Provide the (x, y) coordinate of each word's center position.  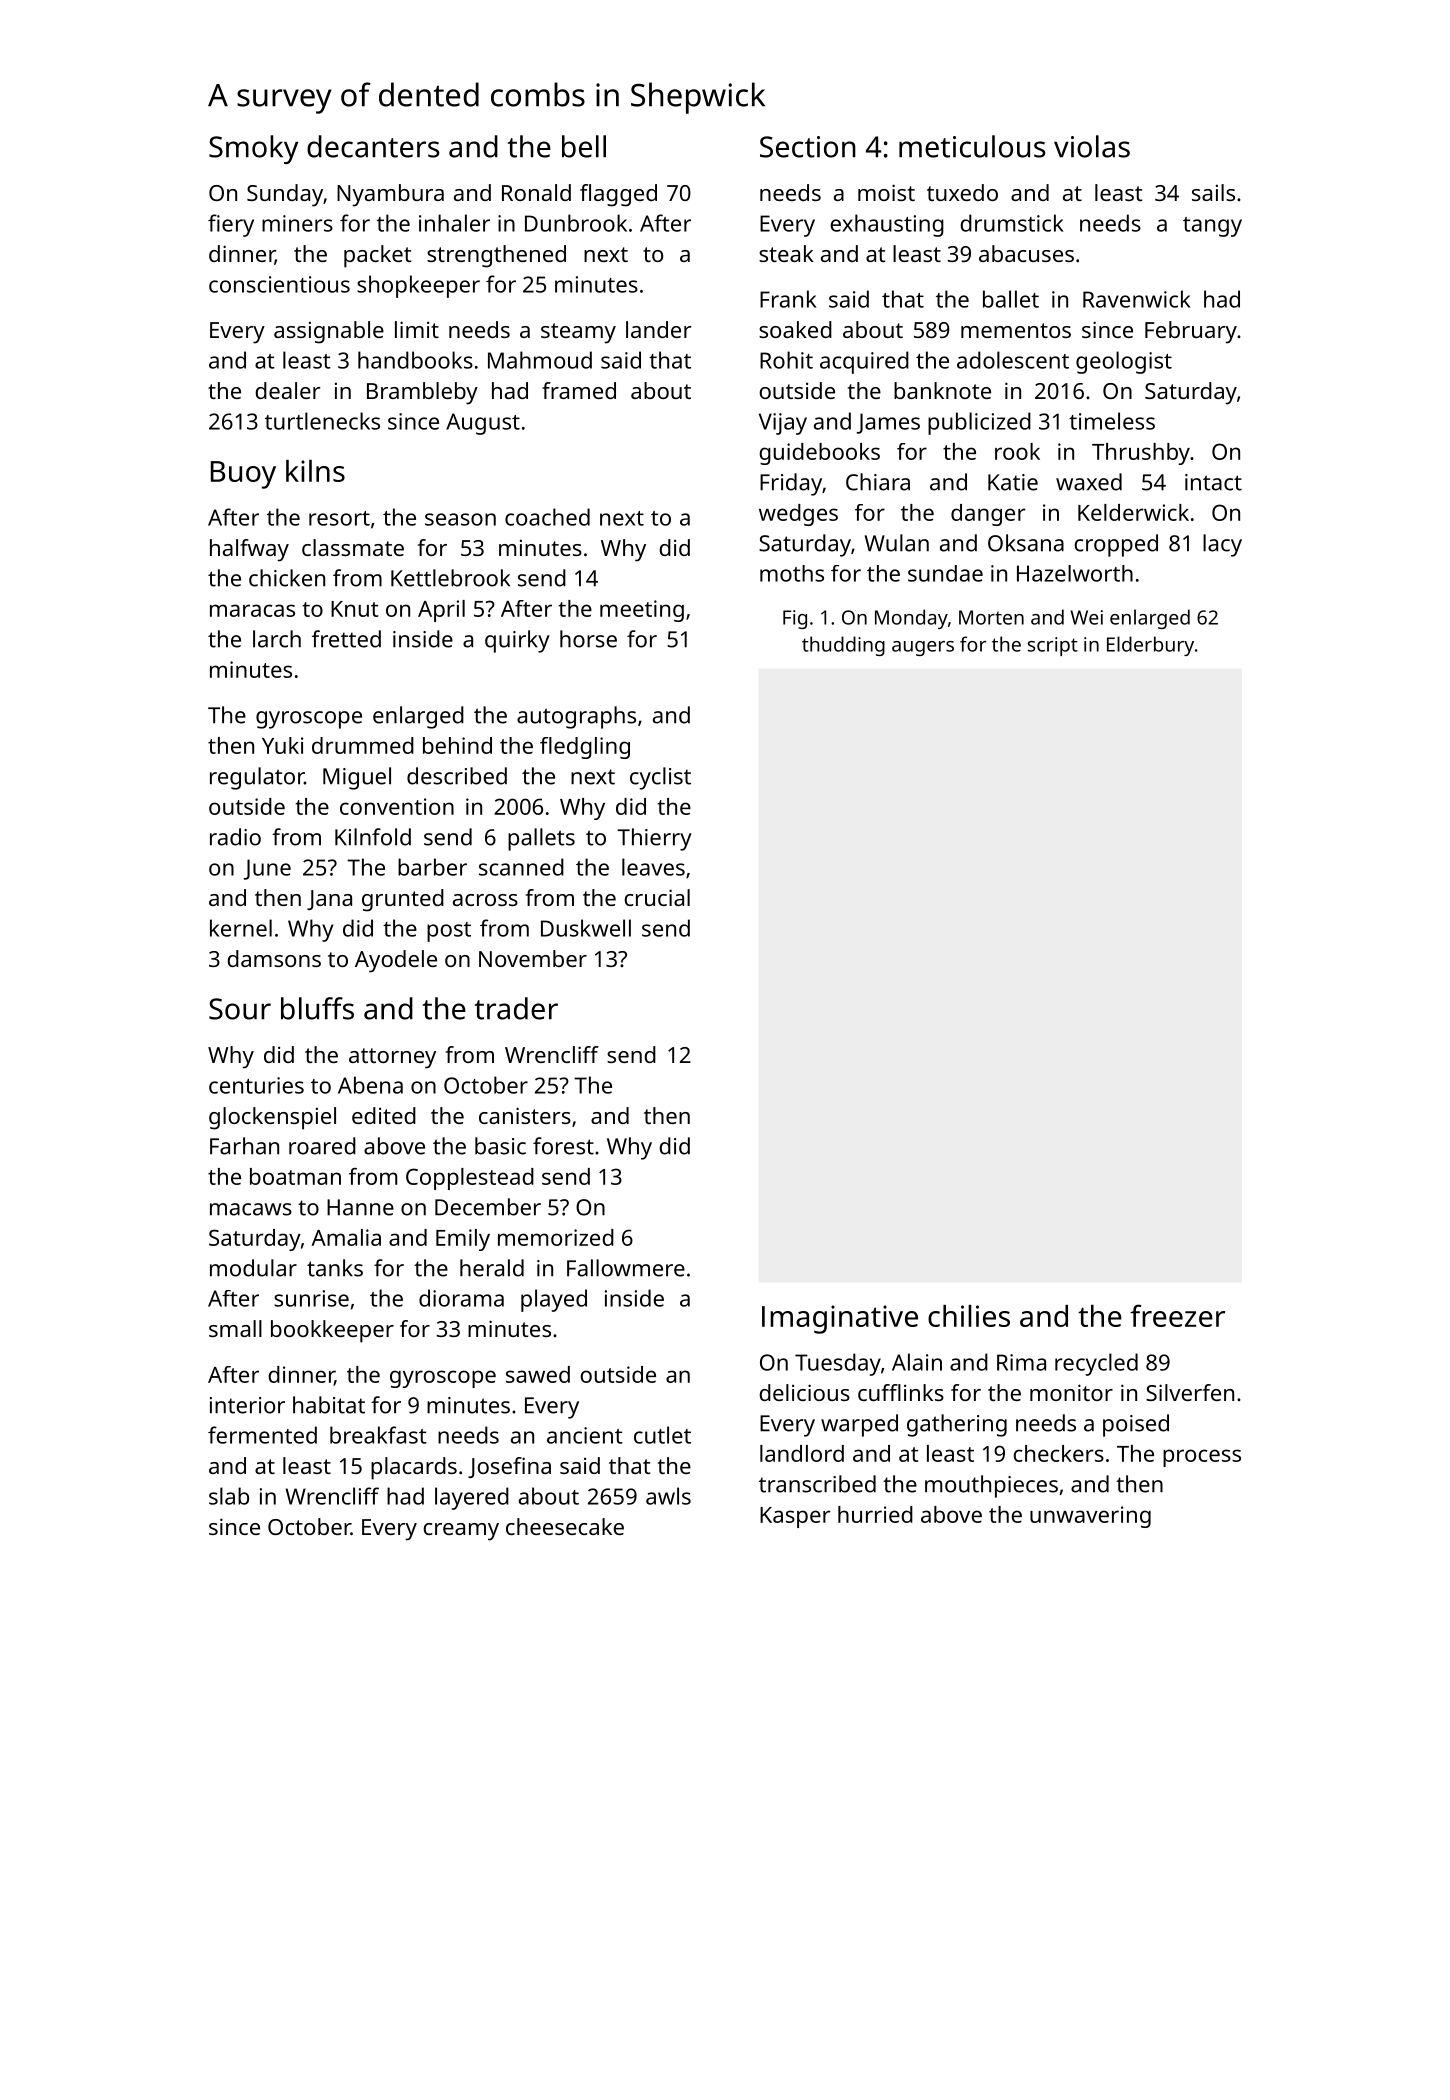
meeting (642, 611)
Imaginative (840, 1319)
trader (516, 1008)
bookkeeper (332, 1331)
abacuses (1026, 253)
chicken (287, 578)
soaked (795, 329)
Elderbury (1150, 646)
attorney (392, 1058)
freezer (1177, 1315)
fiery (231, 225)
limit (417, 329)
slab (229, 1496)
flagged (618, 195)
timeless (1112, 421)
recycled (1096, 1364)
